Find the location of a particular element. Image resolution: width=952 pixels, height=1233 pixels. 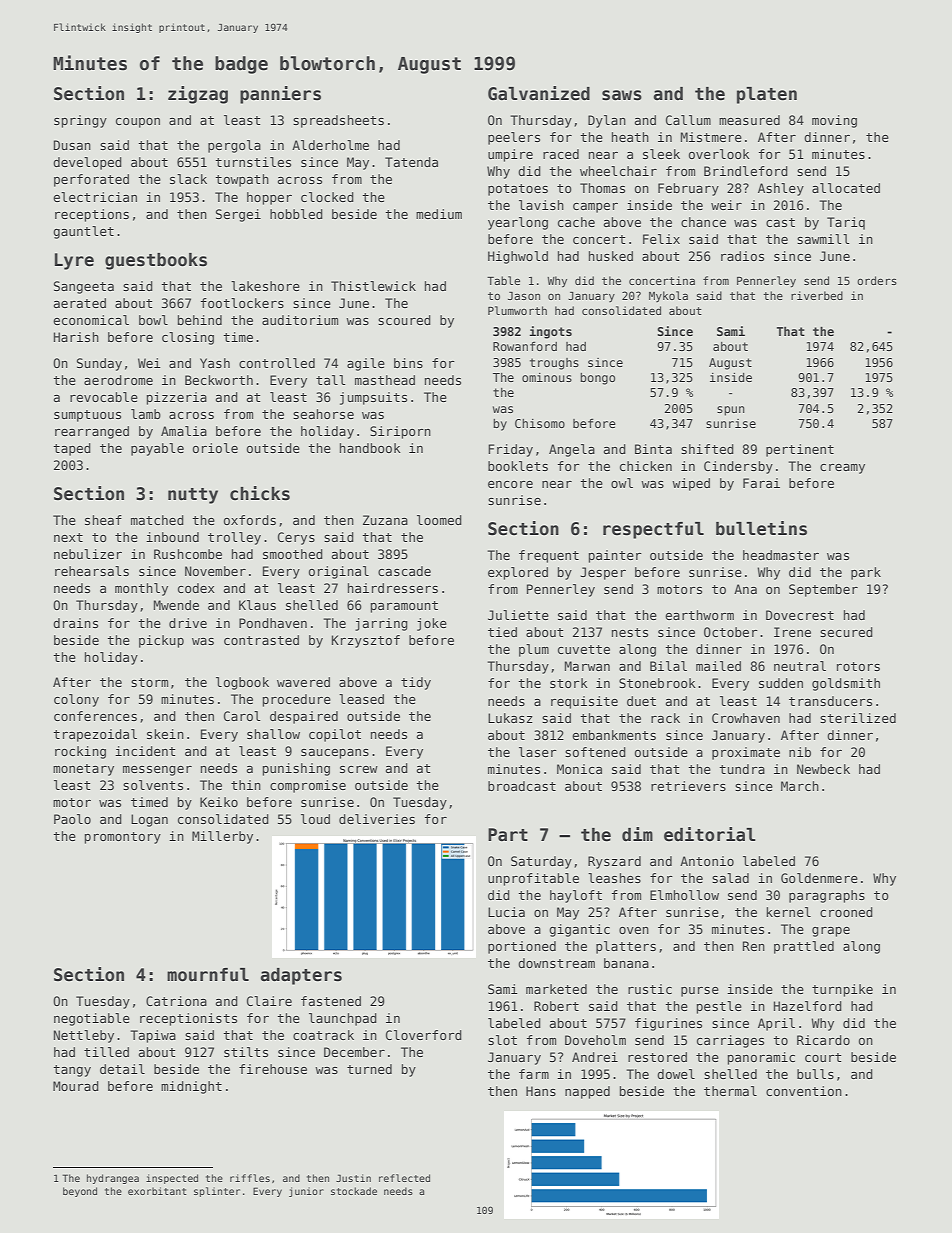

Juliette is located at coordinates (518, 615).
